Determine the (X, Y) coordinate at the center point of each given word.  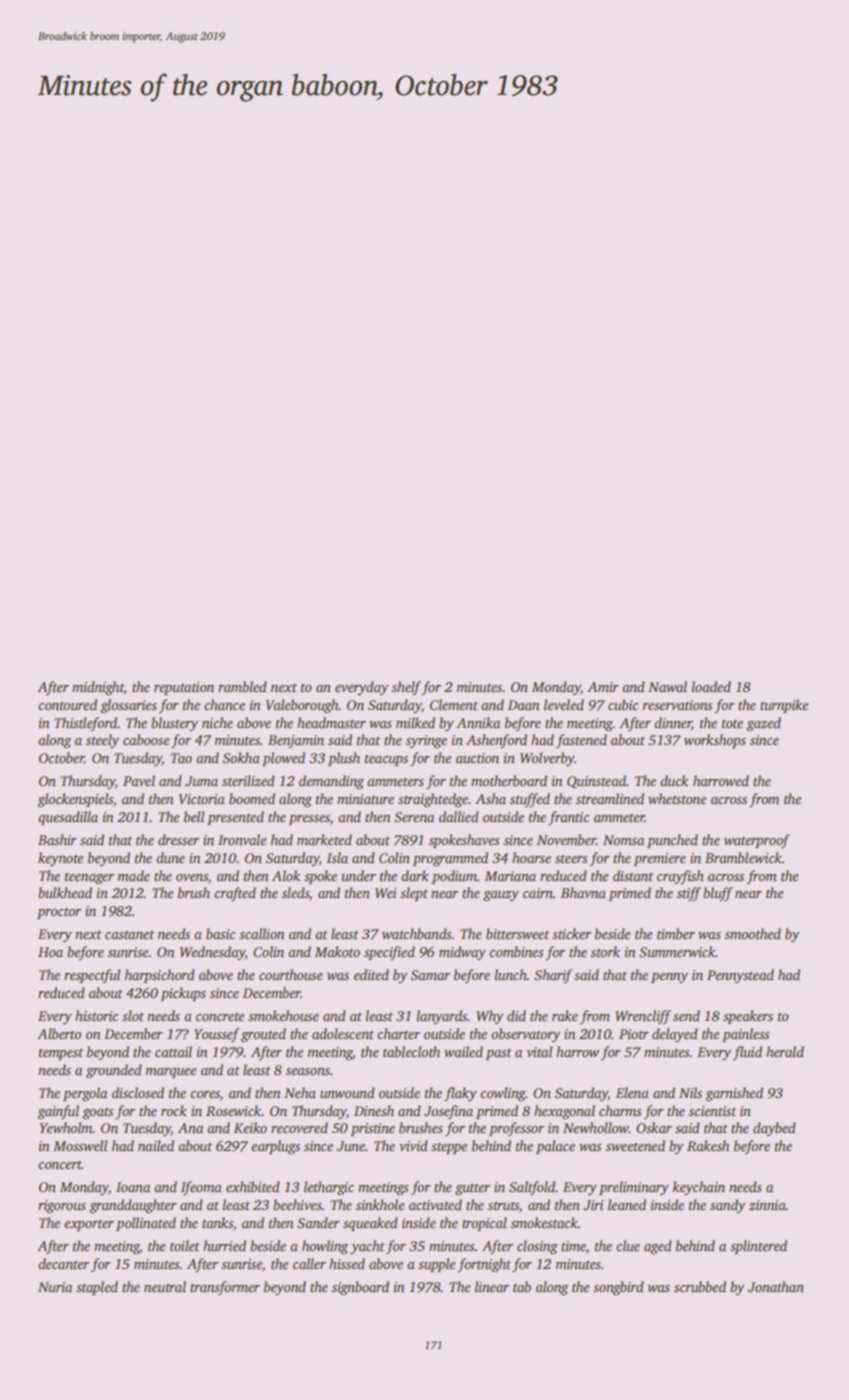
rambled (242, 686)
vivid (413, 1145)
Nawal (667, 686)
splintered (758, 1247)
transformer (225, 1288)
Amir (603, 687)
